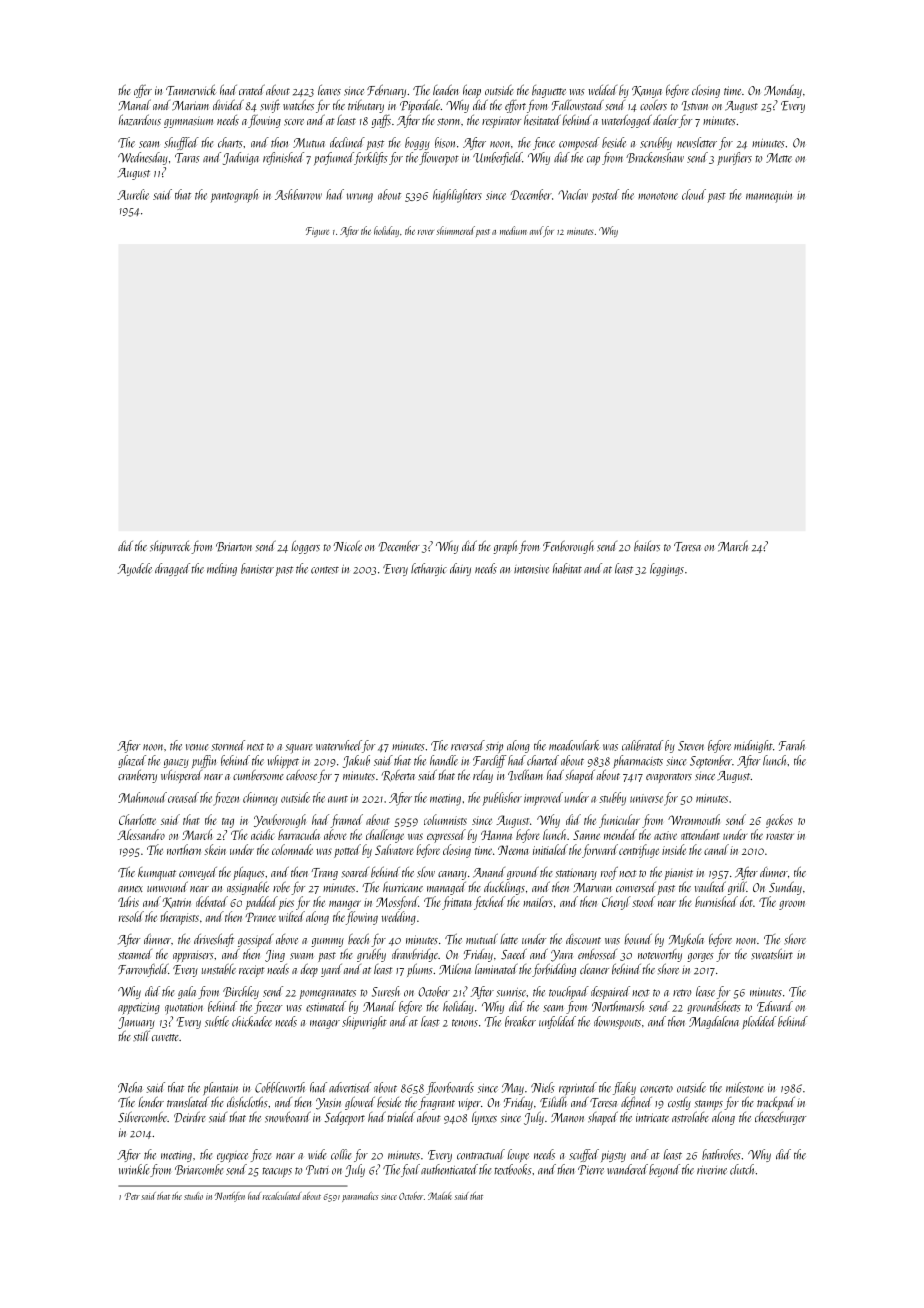  What do you see at coordinates (667, 569) in the image?
I see `leggings` at bounding box center [667, 569].
